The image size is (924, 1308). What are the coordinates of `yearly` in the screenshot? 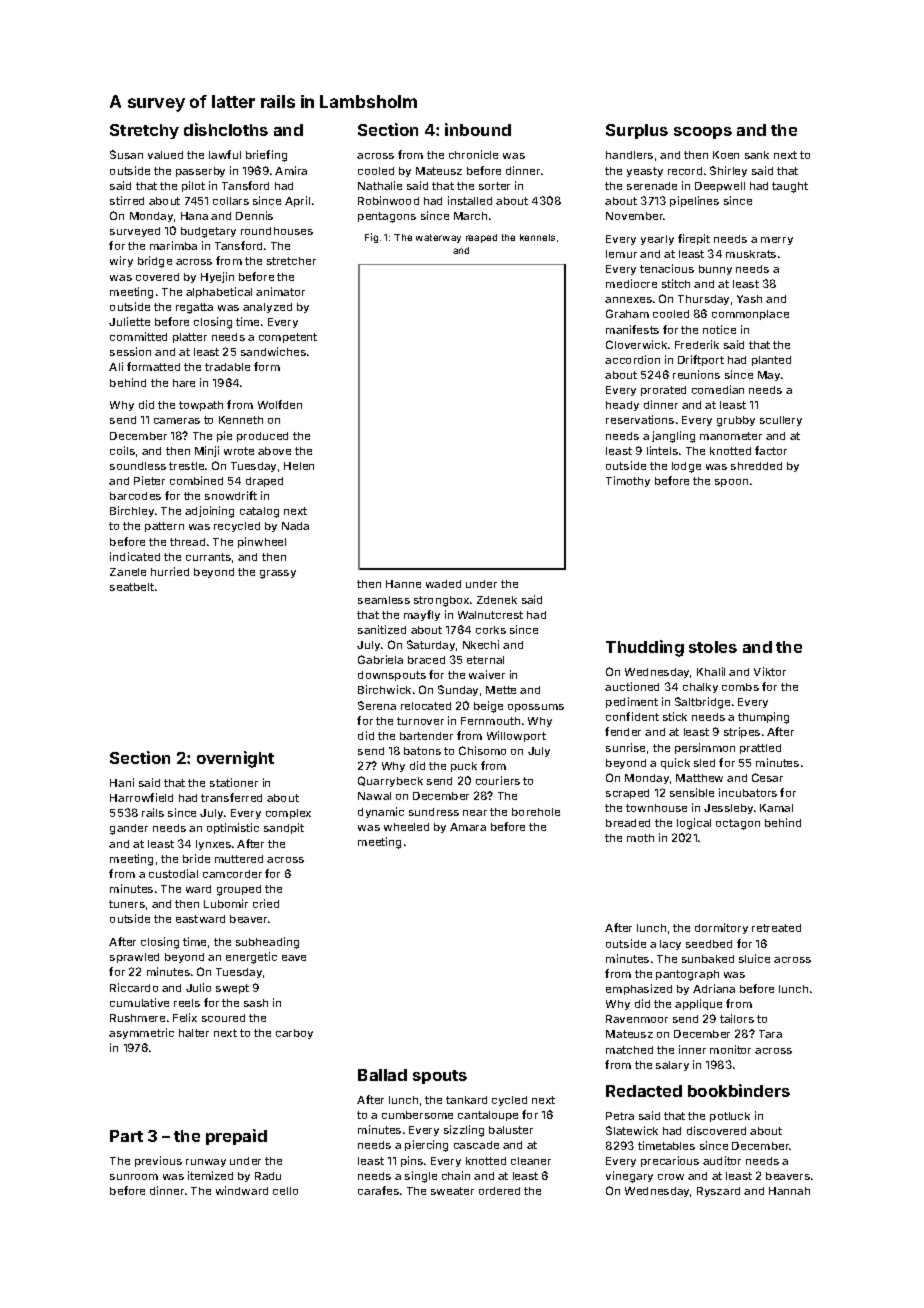 It's located at (657, 240).
